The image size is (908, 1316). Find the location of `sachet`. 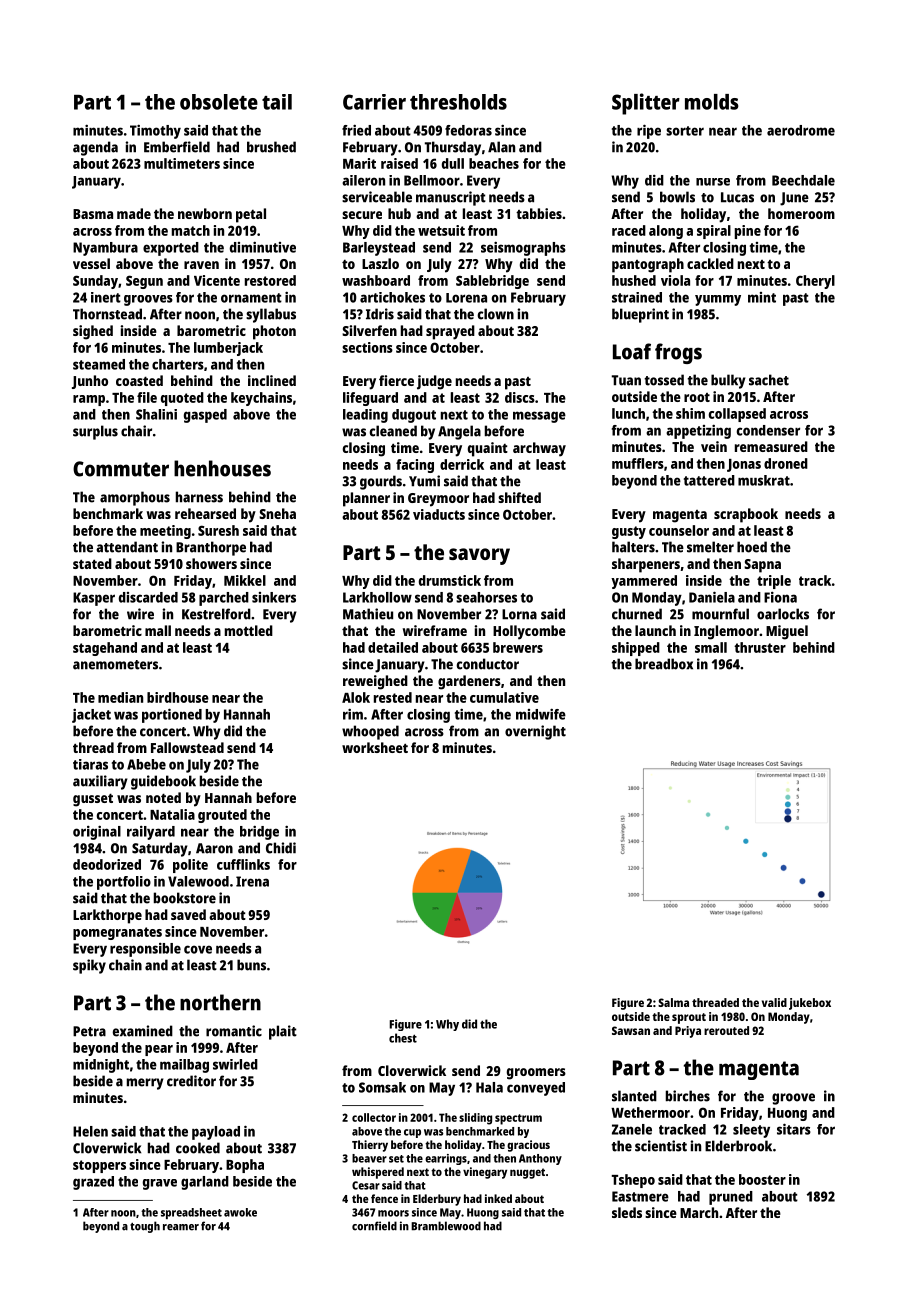

sachet is located at coordinates (769, 380).
